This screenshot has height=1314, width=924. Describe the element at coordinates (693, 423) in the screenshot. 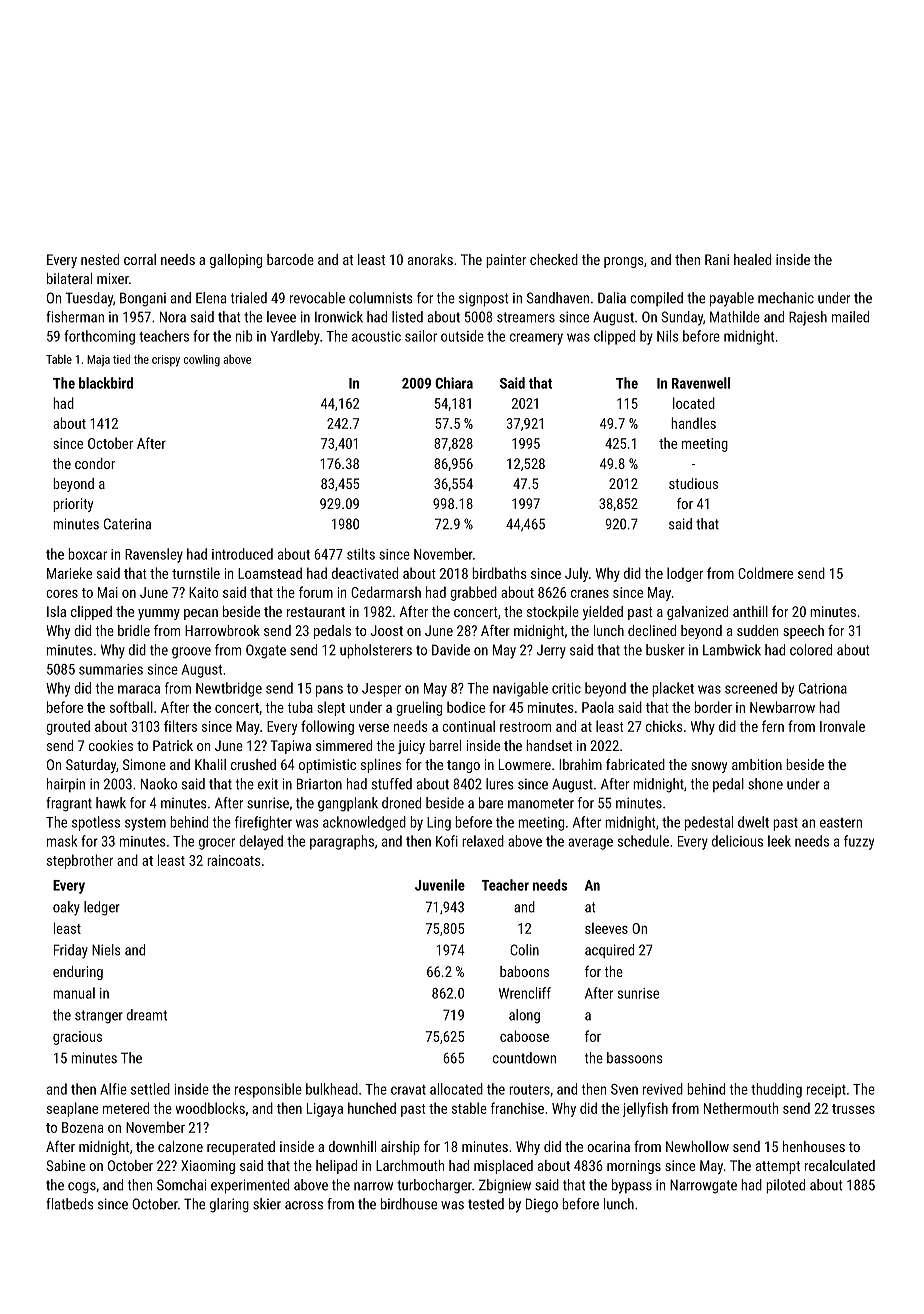

I see `handles` at that location.
